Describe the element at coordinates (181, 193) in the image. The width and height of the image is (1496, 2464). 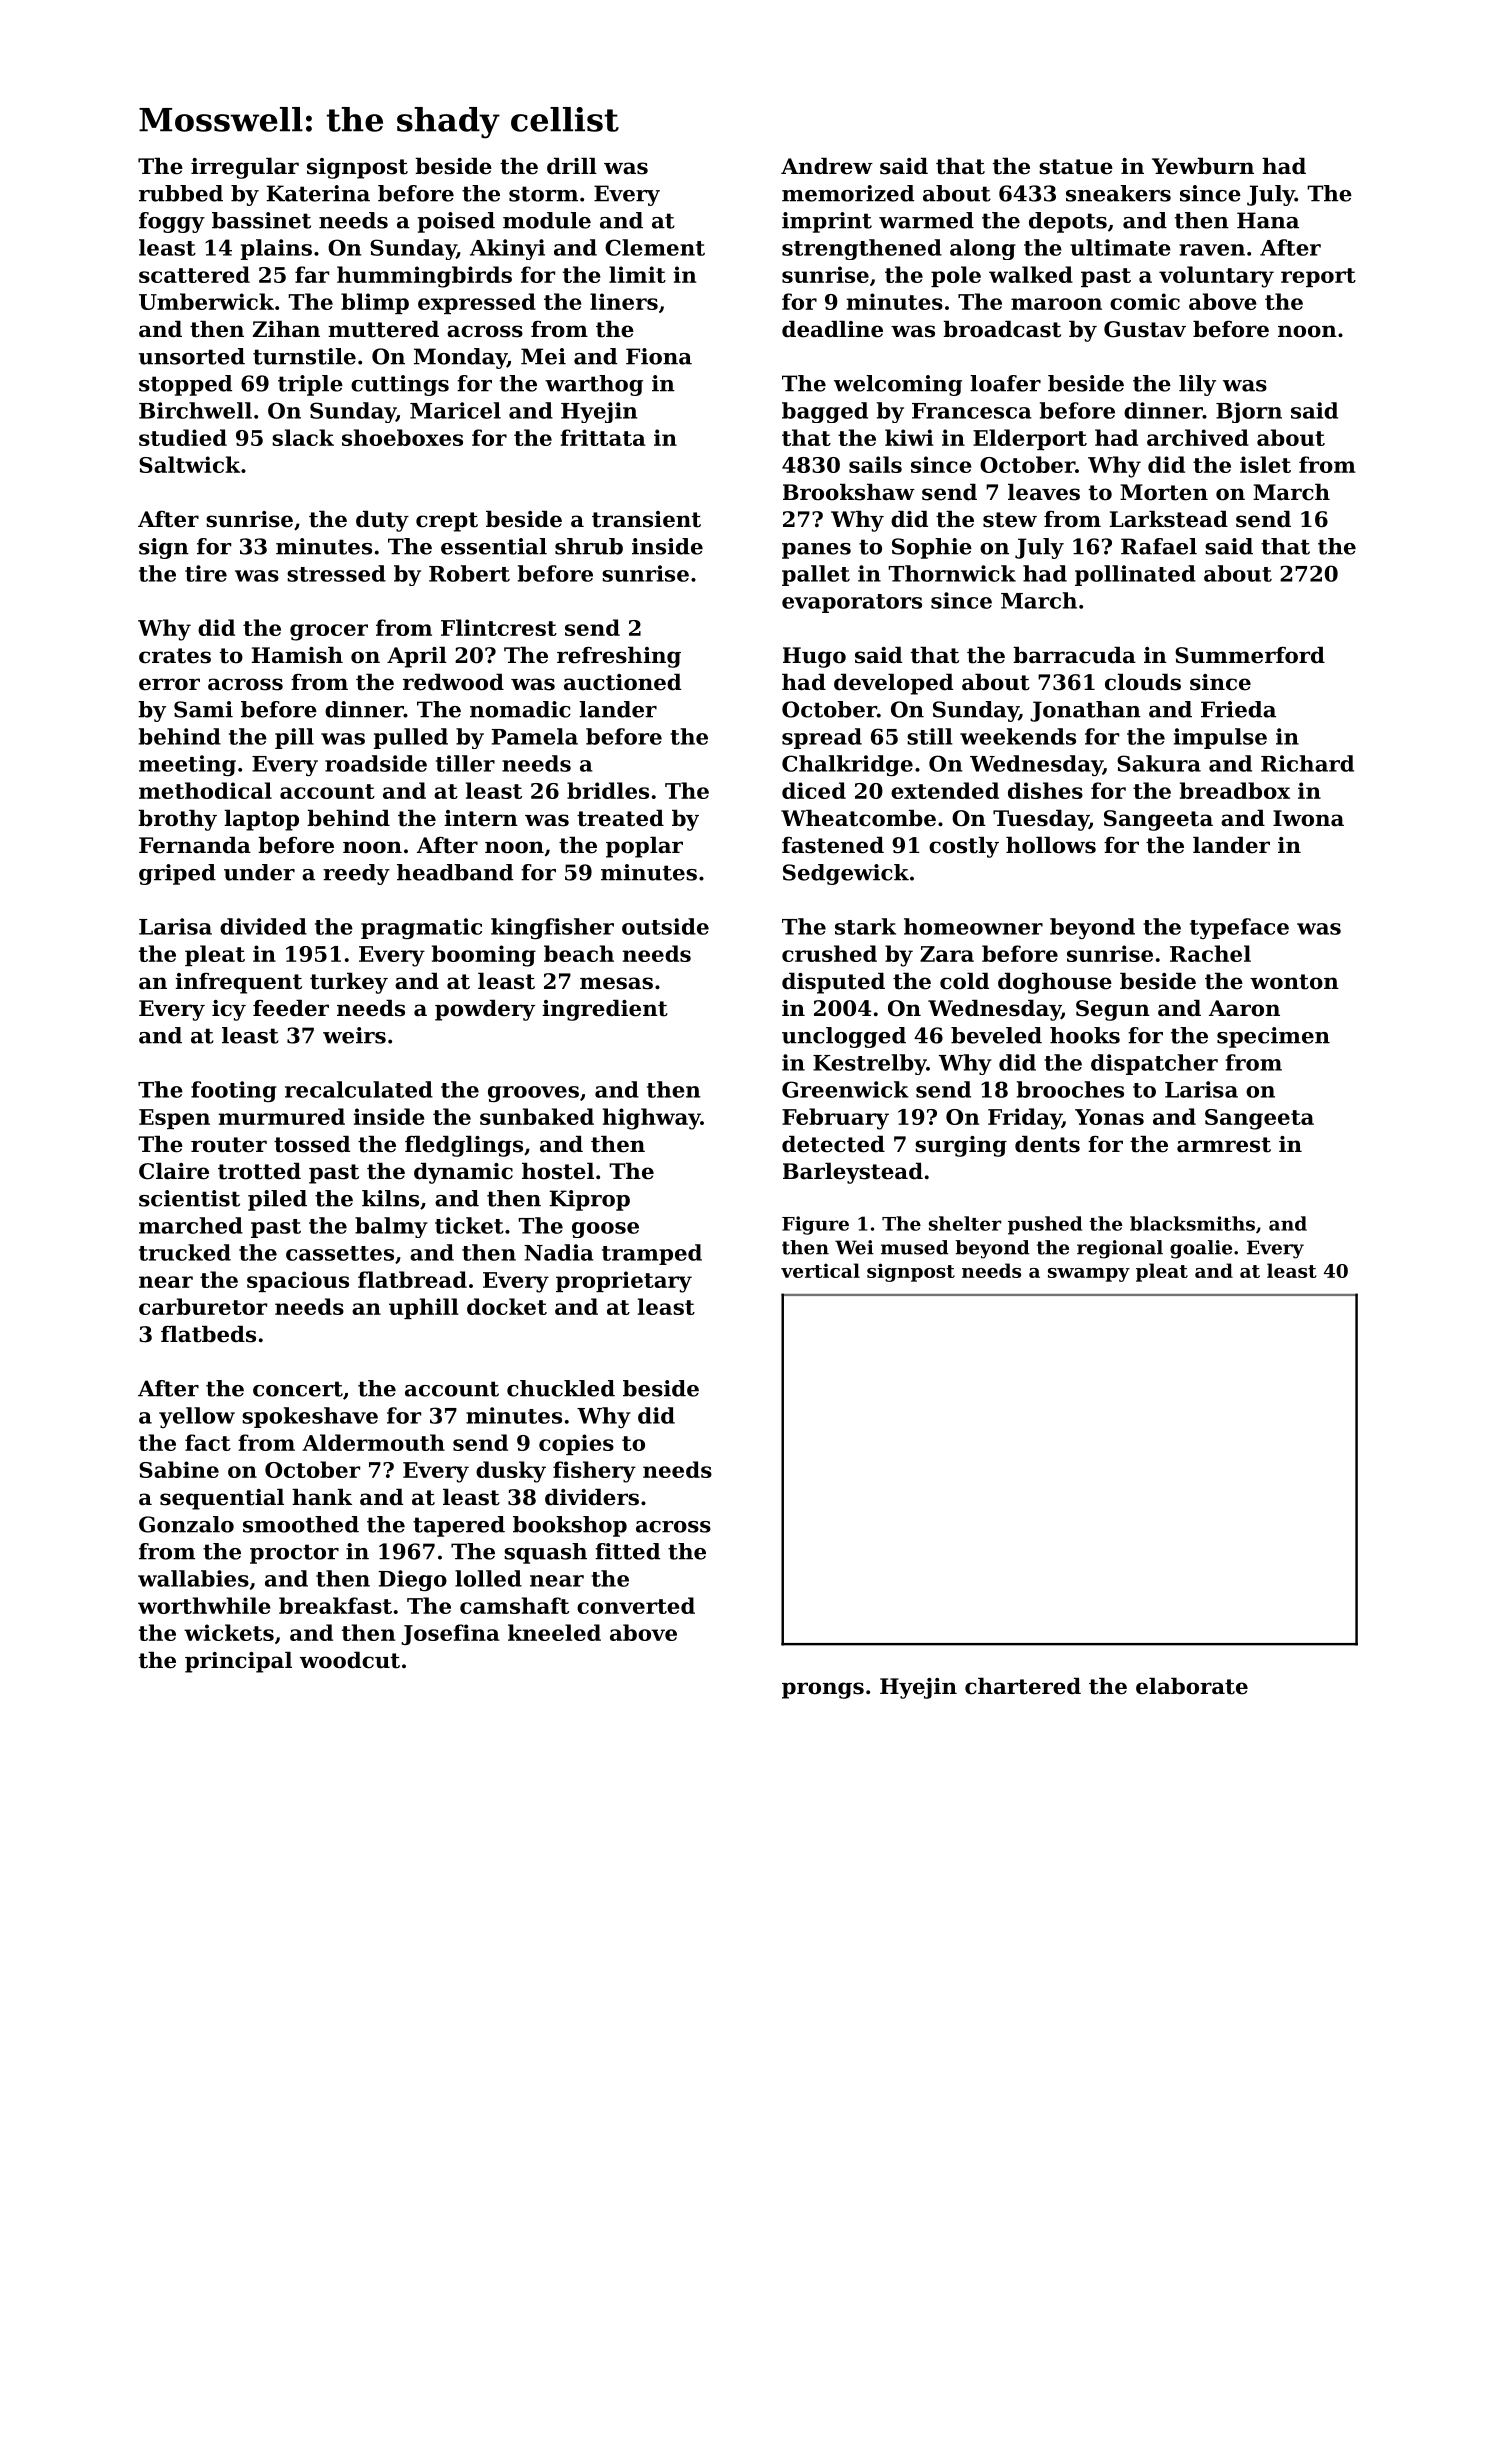
I see `rubbed` at that location.
